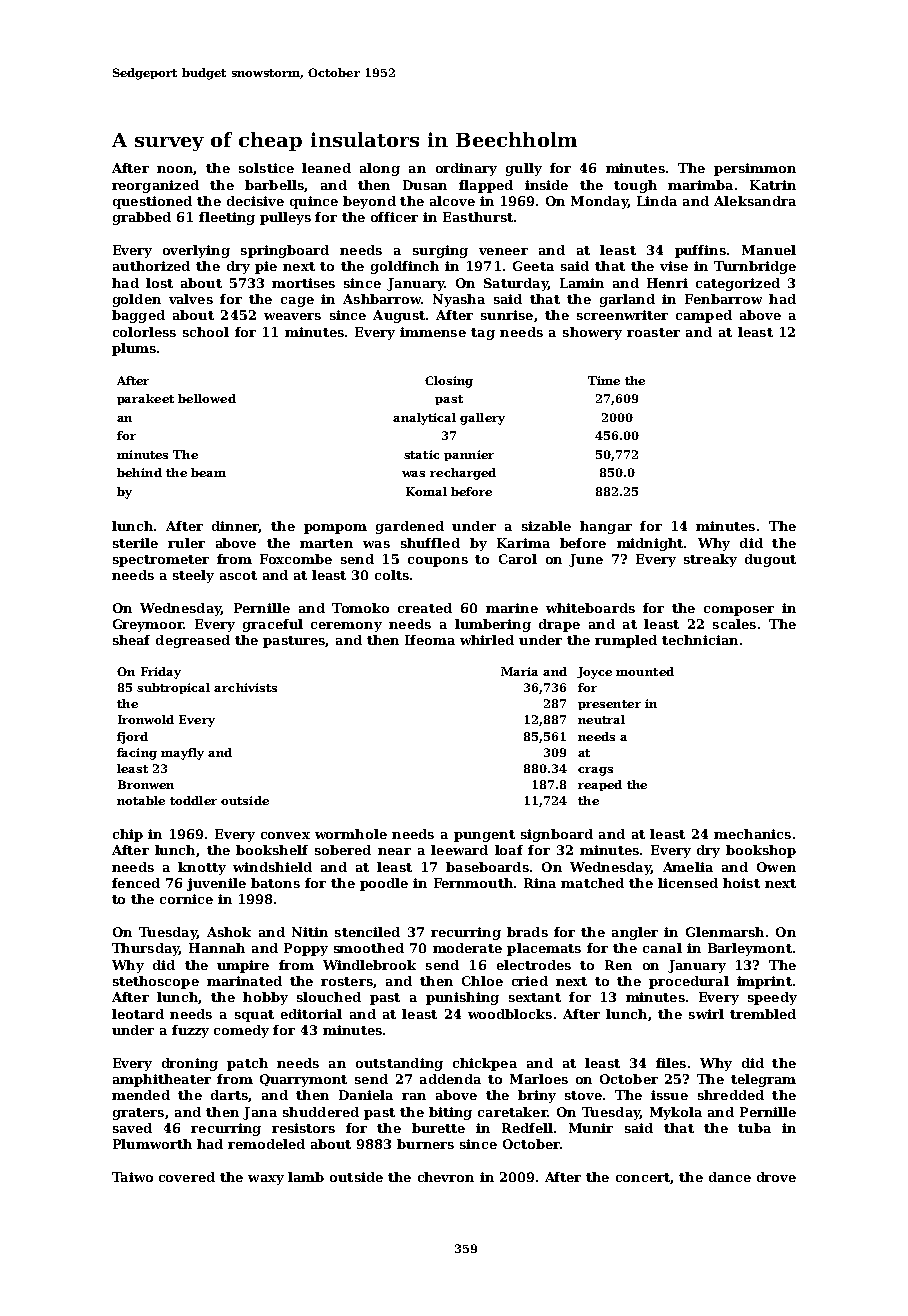 The width and height of the document is (908, 1316). I want to click on August, so click(399, 316).
